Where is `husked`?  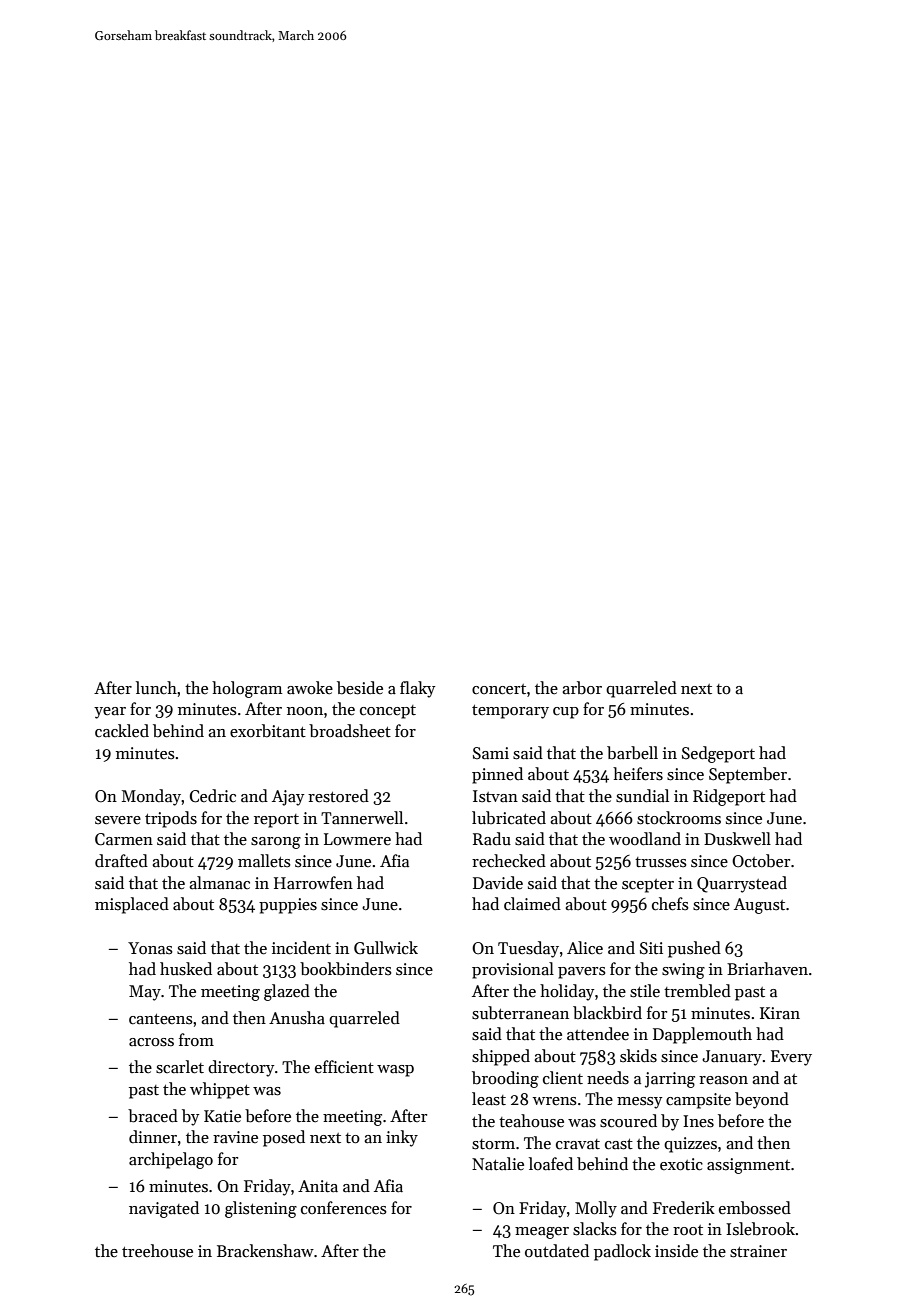 husked is located at coordinates (186, 969).
